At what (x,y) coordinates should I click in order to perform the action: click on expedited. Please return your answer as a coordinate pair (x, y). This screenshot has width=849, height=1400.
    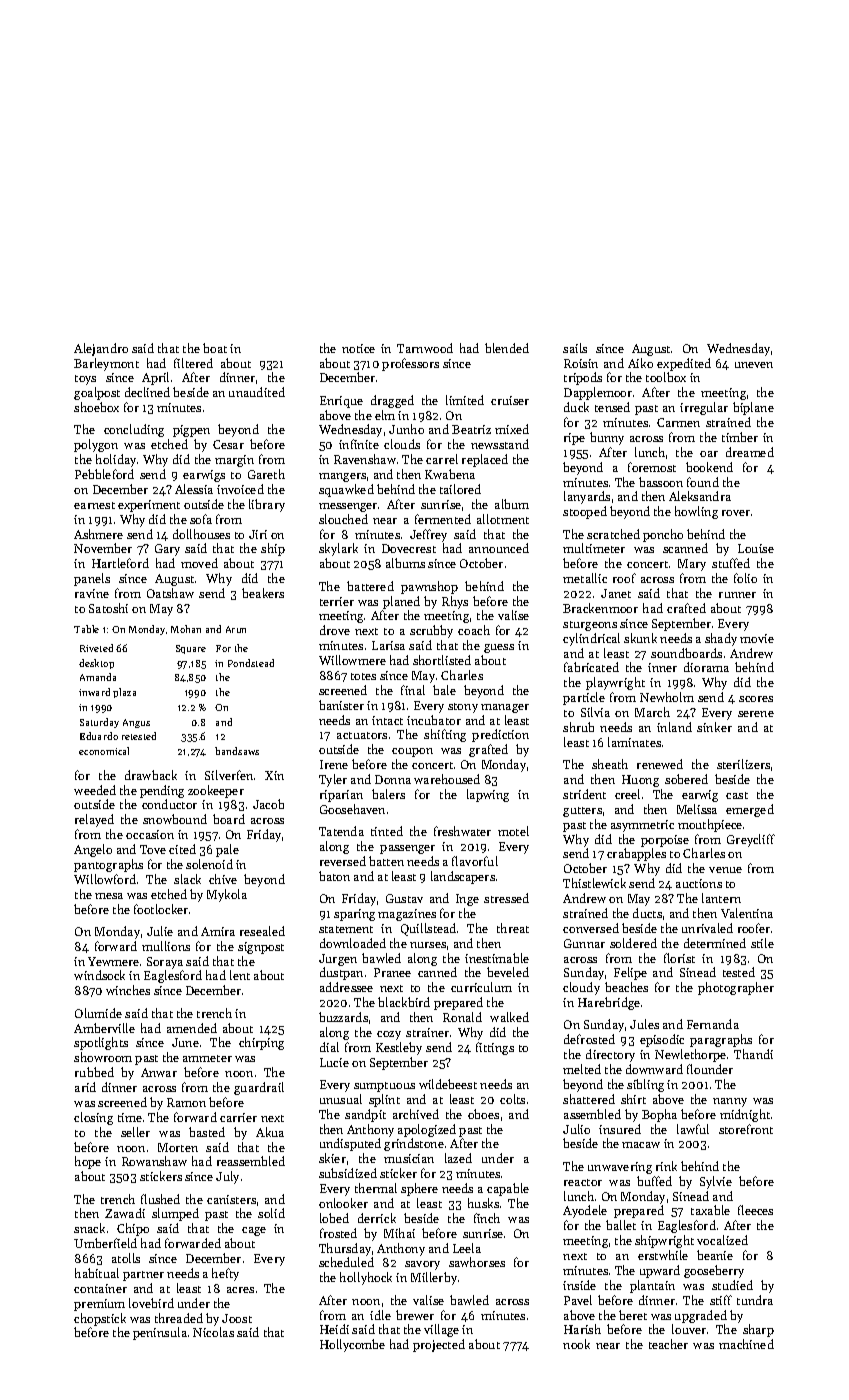
    Looking at the image, I should click on (684, 364).
